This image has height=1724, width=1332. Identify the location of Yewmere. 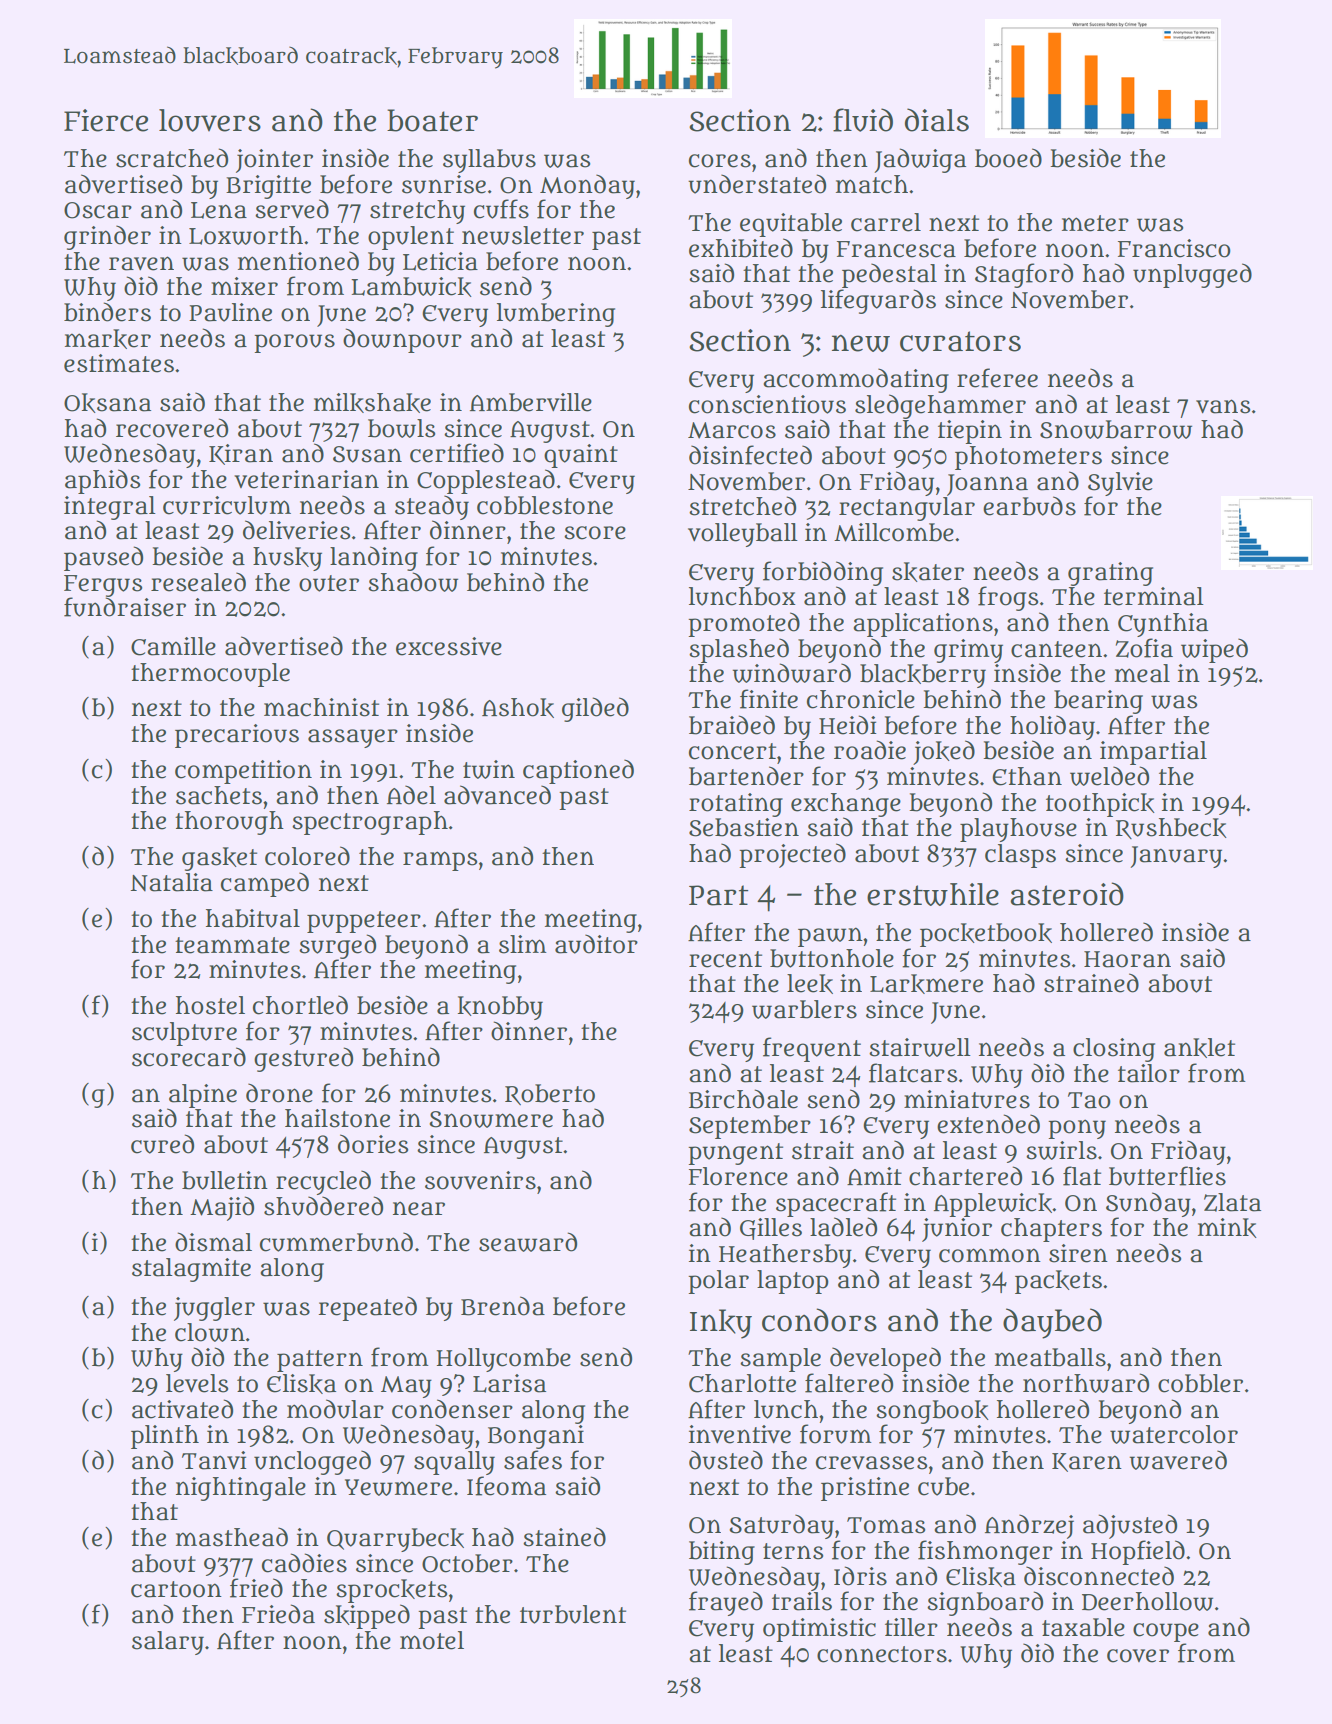
(398, 1487).
